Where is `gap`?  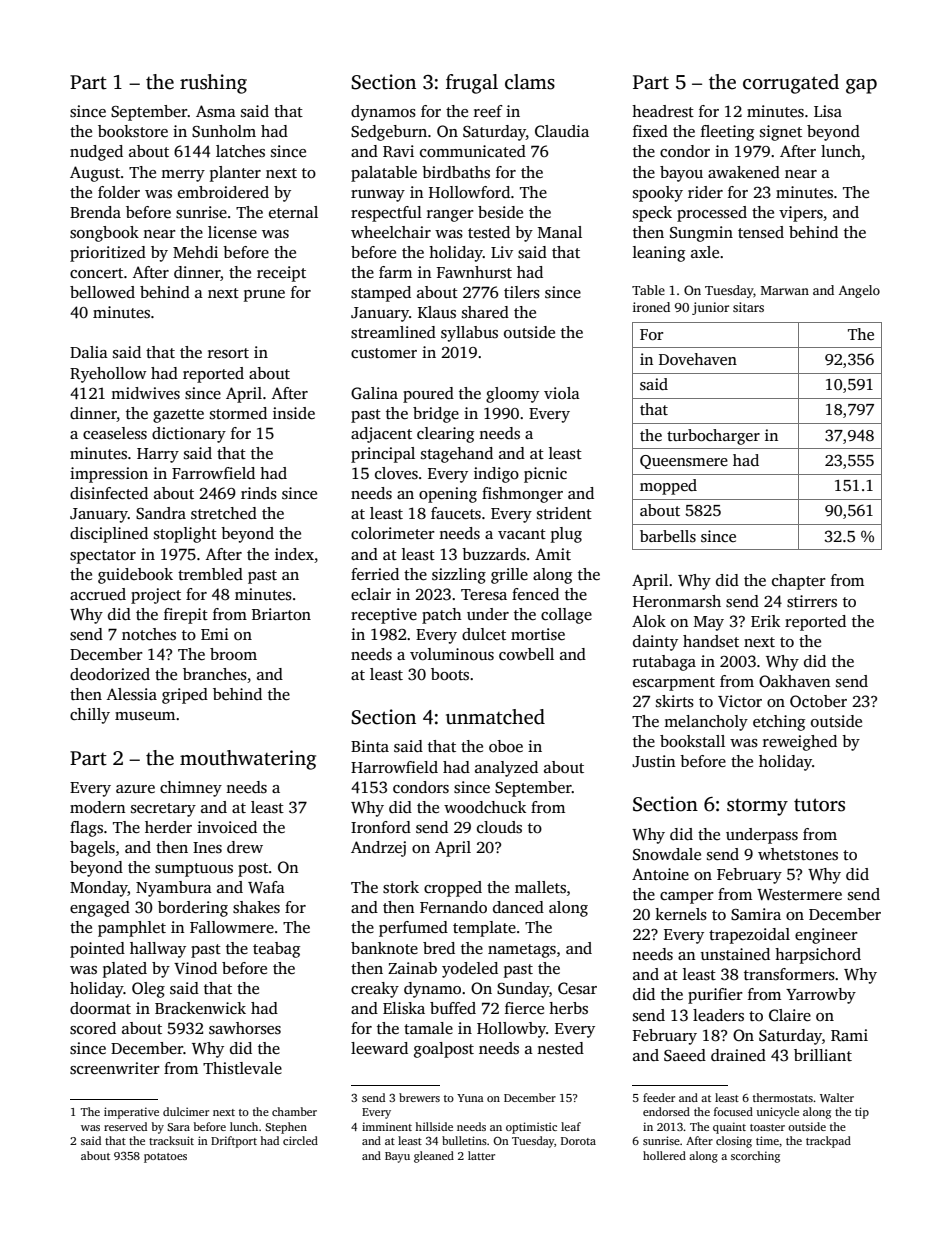 gap is located at coordinates (861, 86).
